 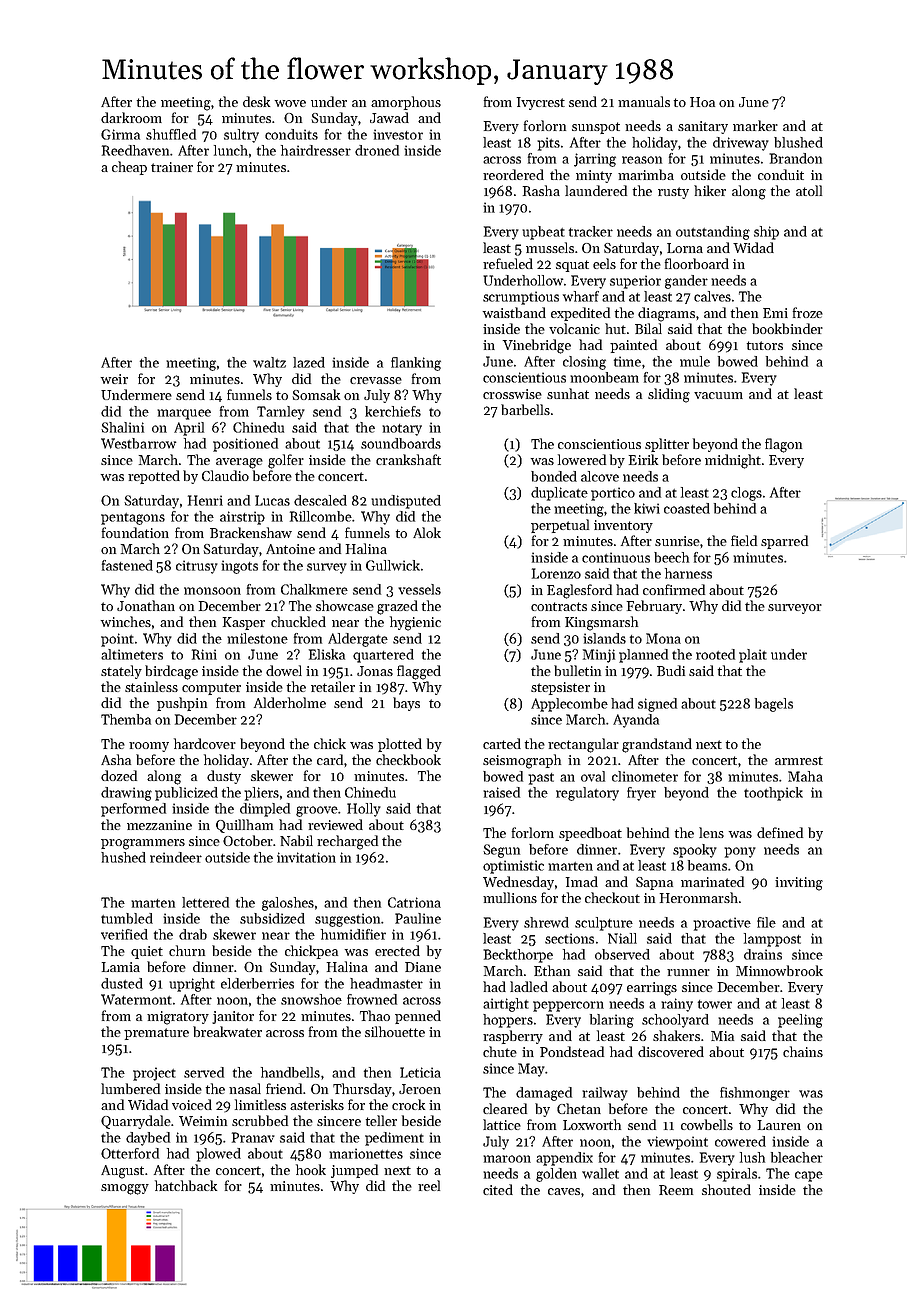 I want to click on cited, so click(x=498, y=1189).
